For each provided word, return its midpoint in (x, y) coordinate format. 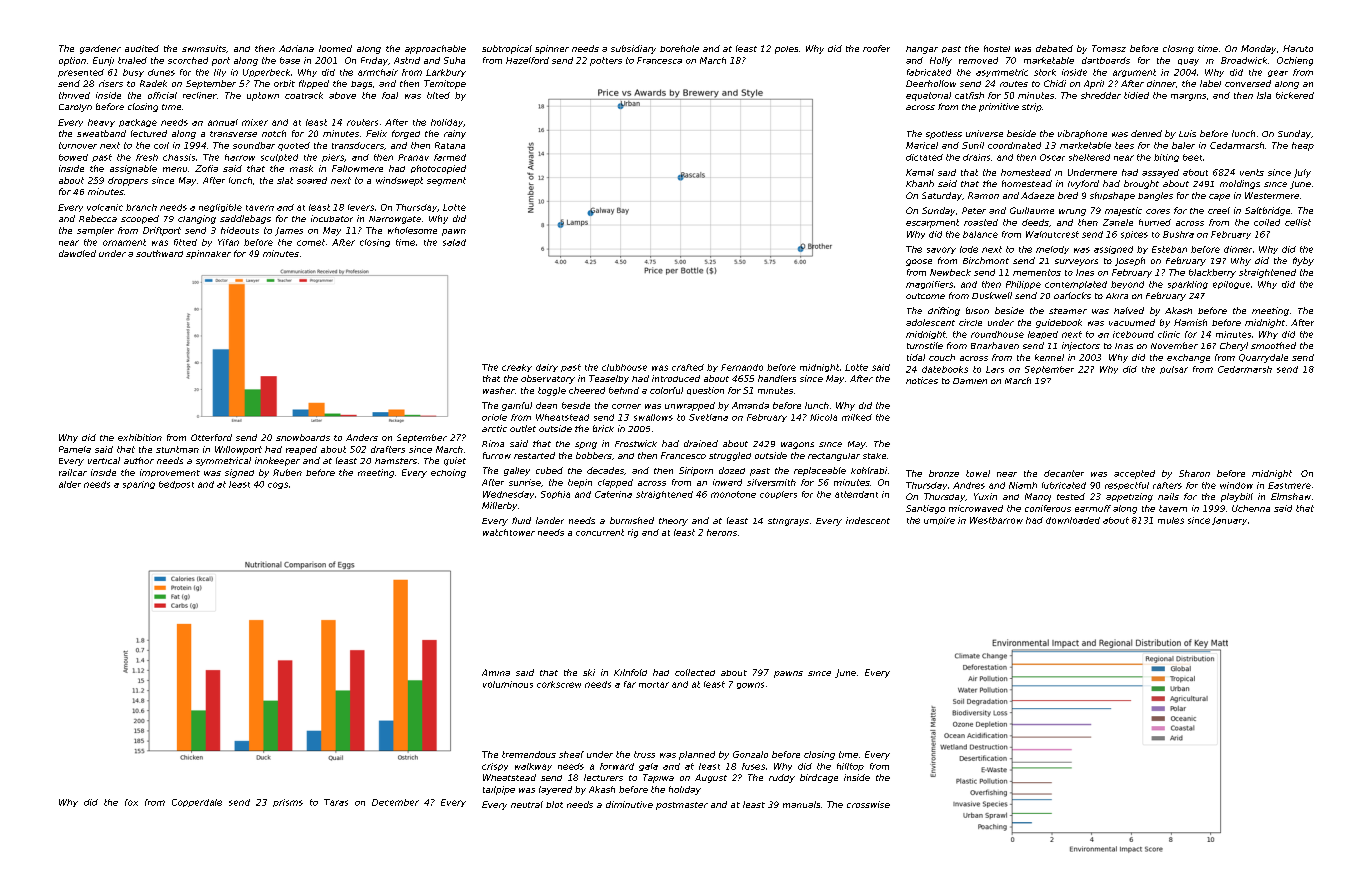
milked (857, 417)
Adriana (296, 48)
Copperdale (197, 803)
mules (1171, 520)
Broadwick (1244, 60)
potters (606, 61)
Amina (496, 672)
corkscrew (559, 684)
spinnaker (208, 254)
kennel (1049, 357)
